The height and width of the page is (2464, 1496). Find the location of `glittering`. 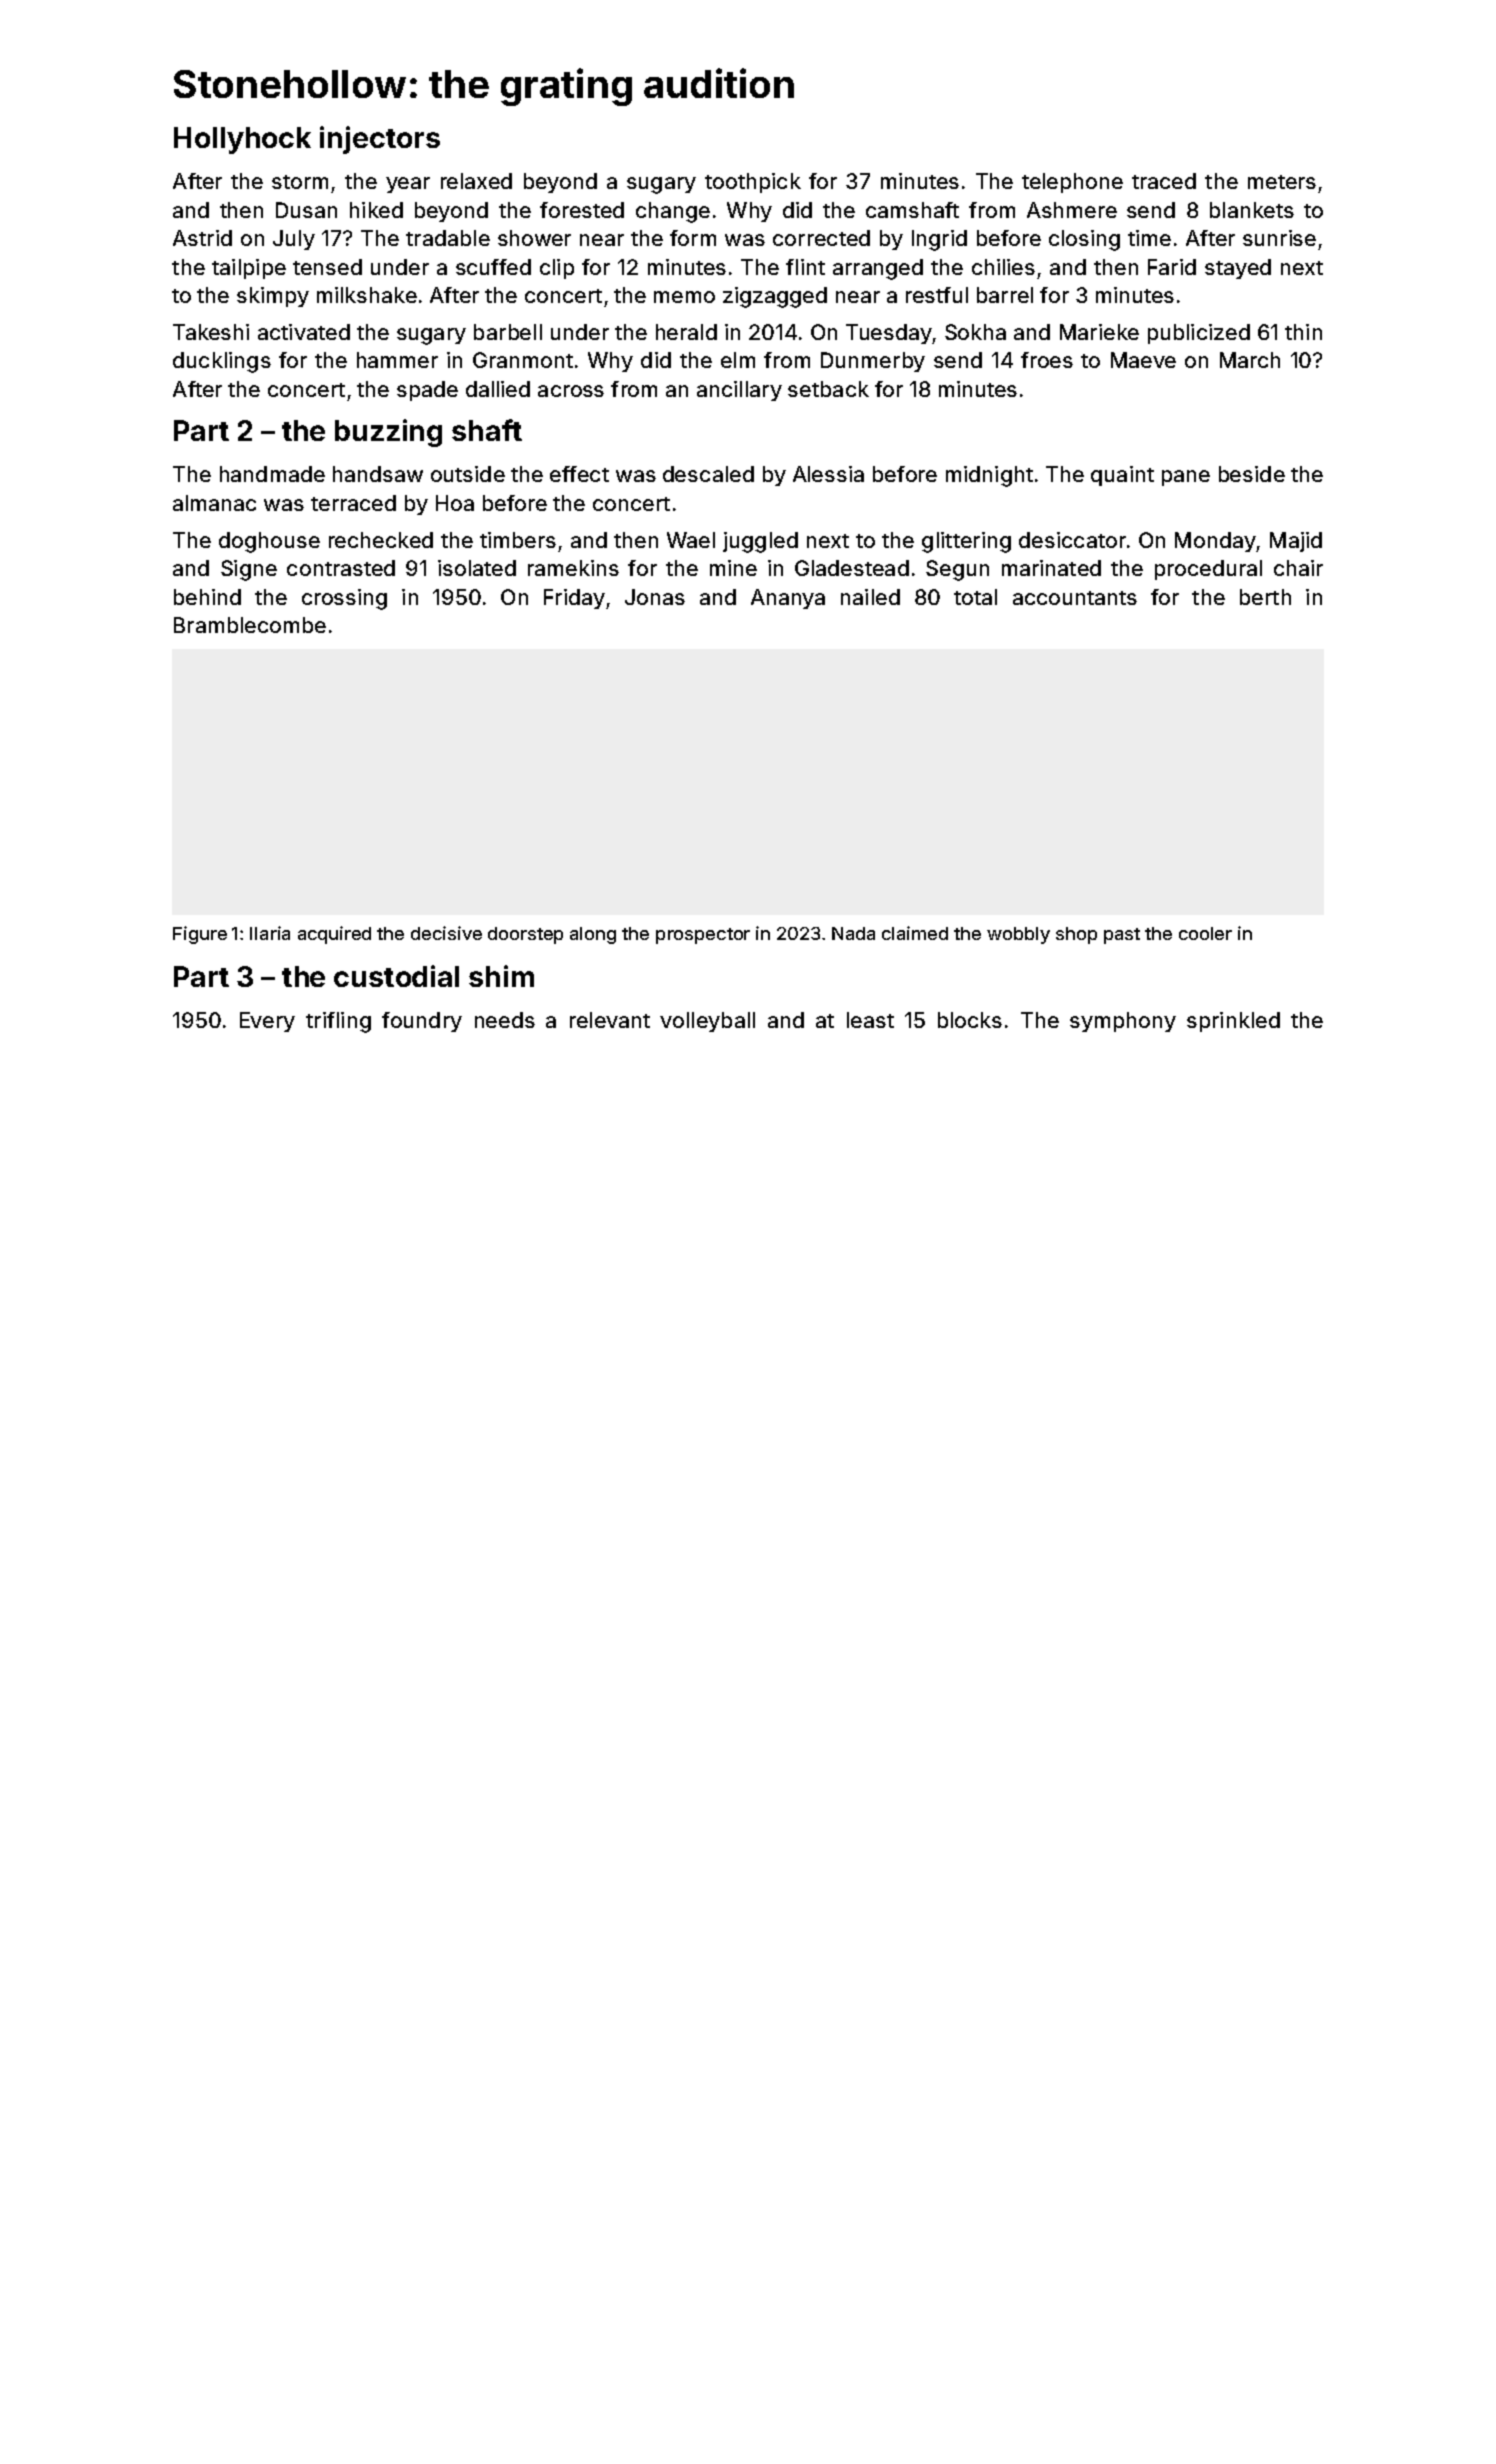

glittering is located at coordinates (966, 542).
